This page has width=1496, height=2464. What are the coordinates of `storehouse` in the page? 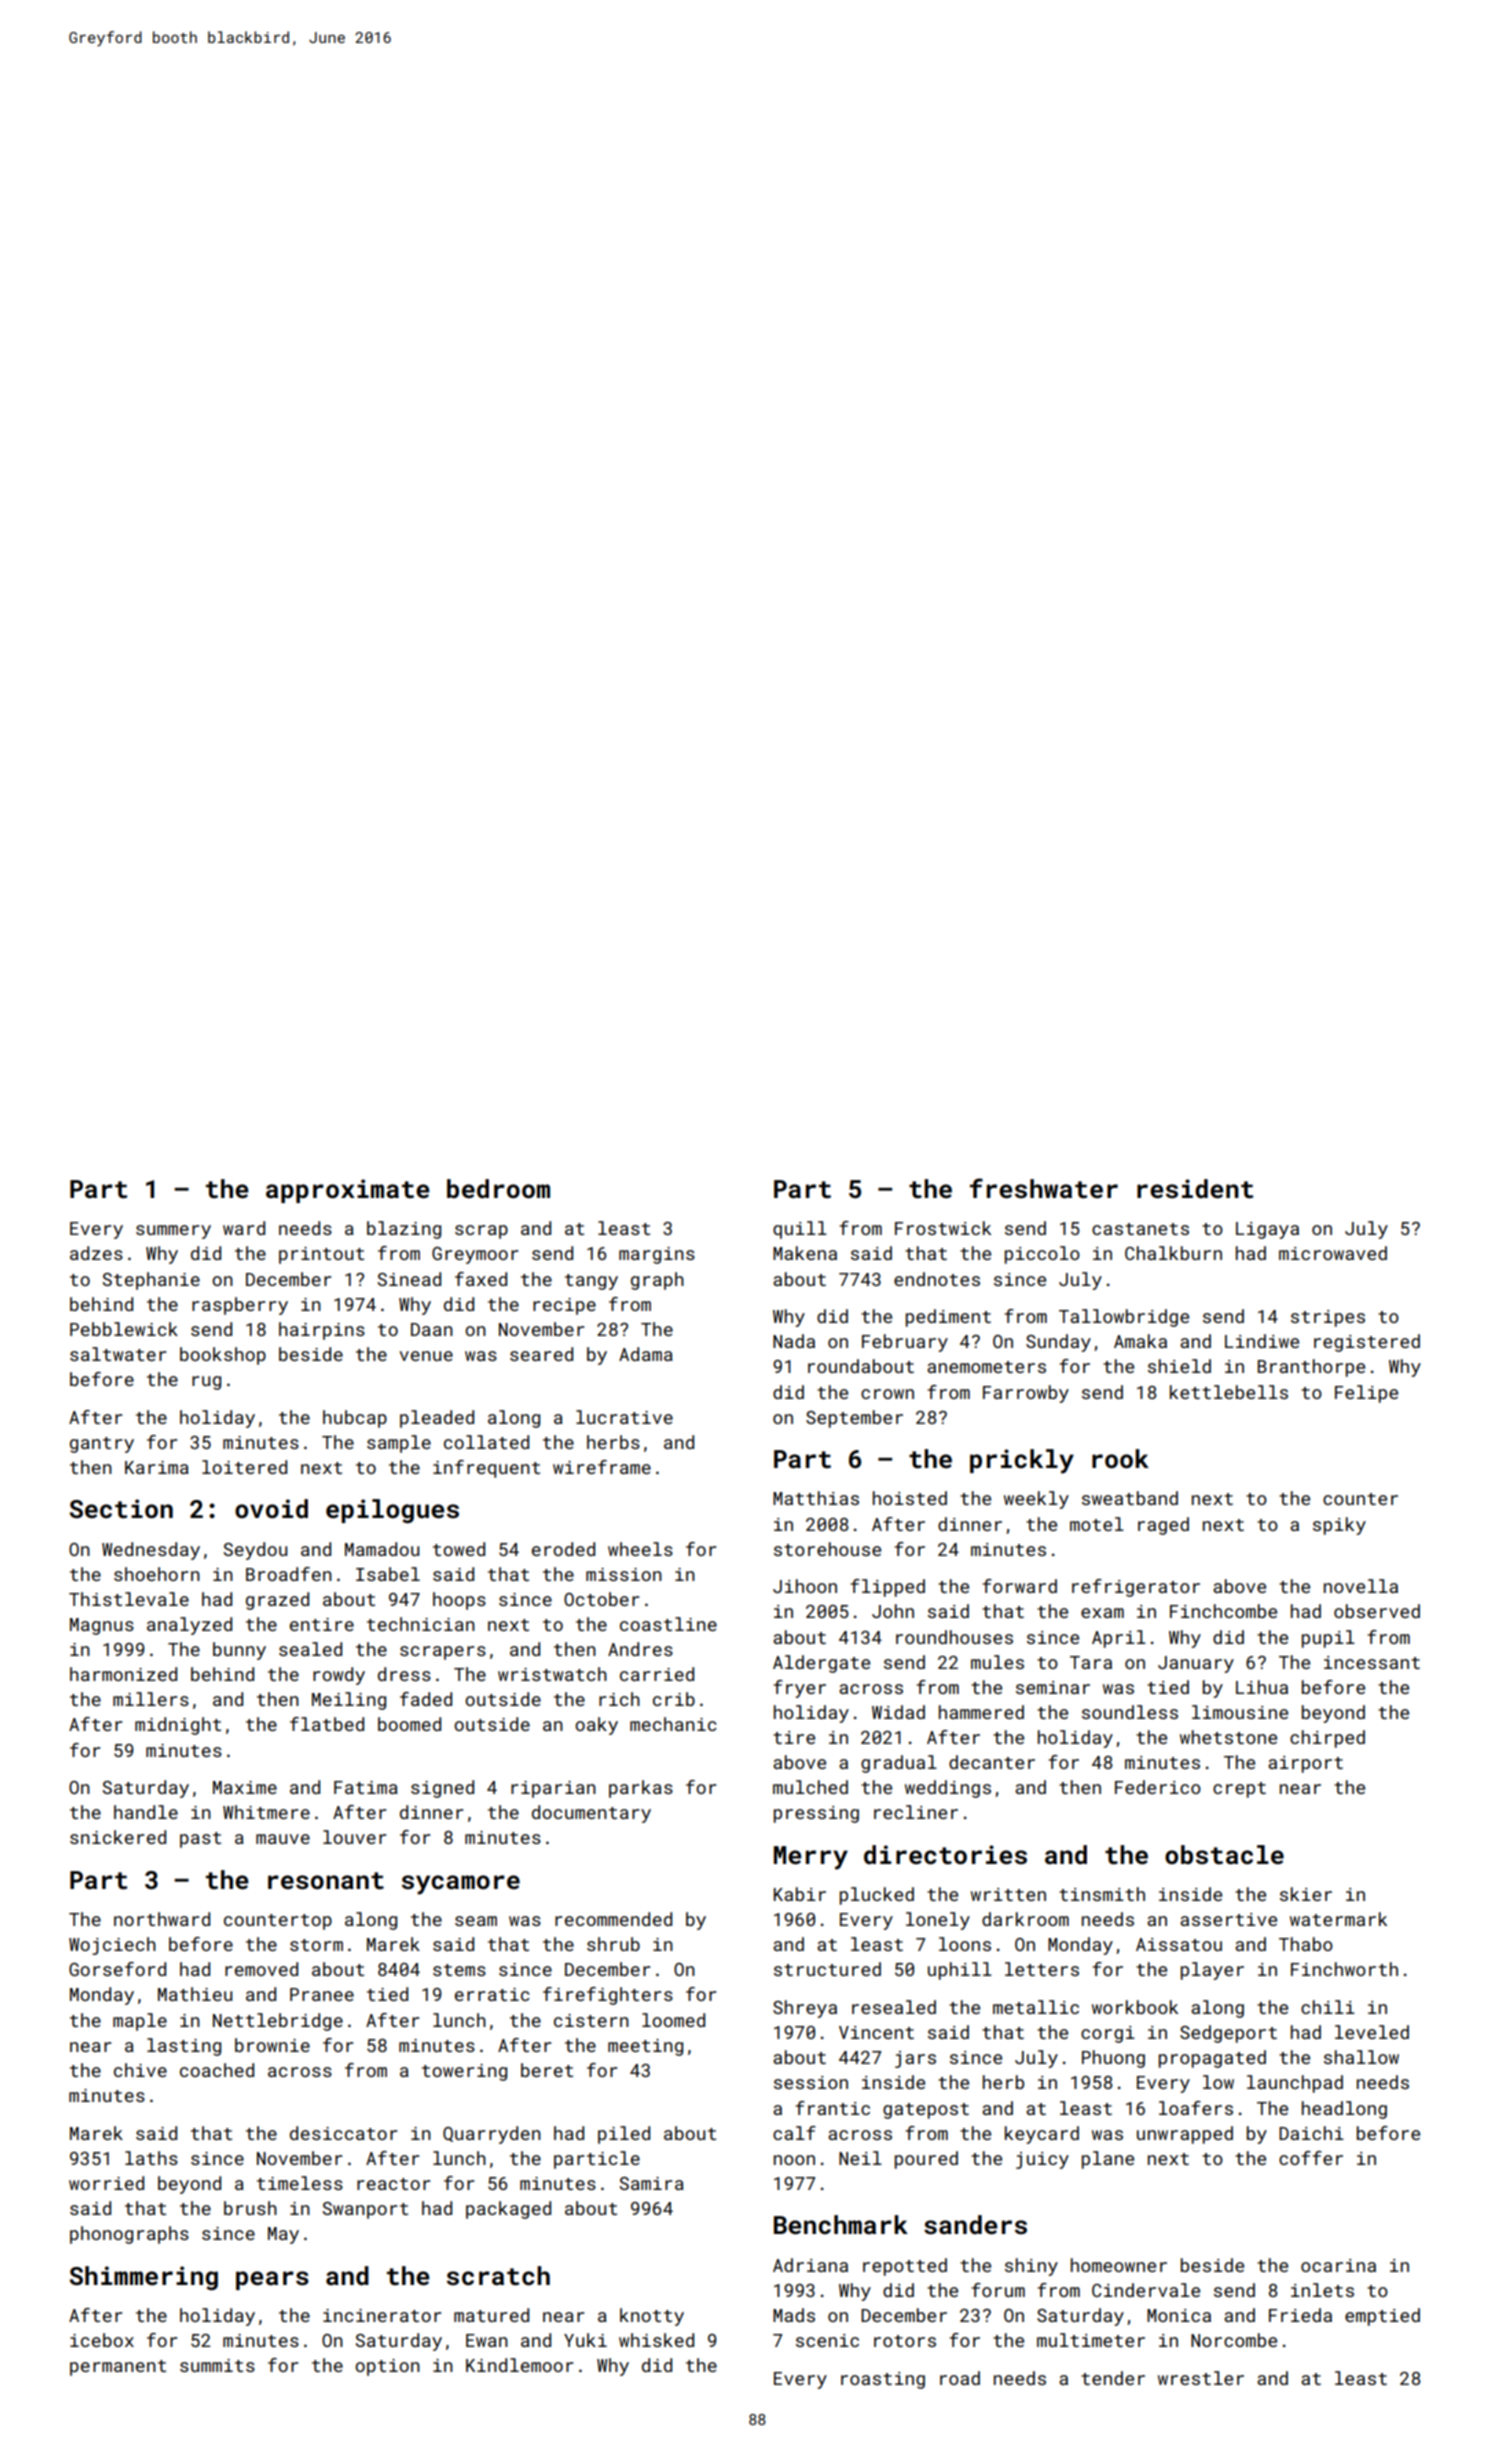 It's located at (827, 1549).
